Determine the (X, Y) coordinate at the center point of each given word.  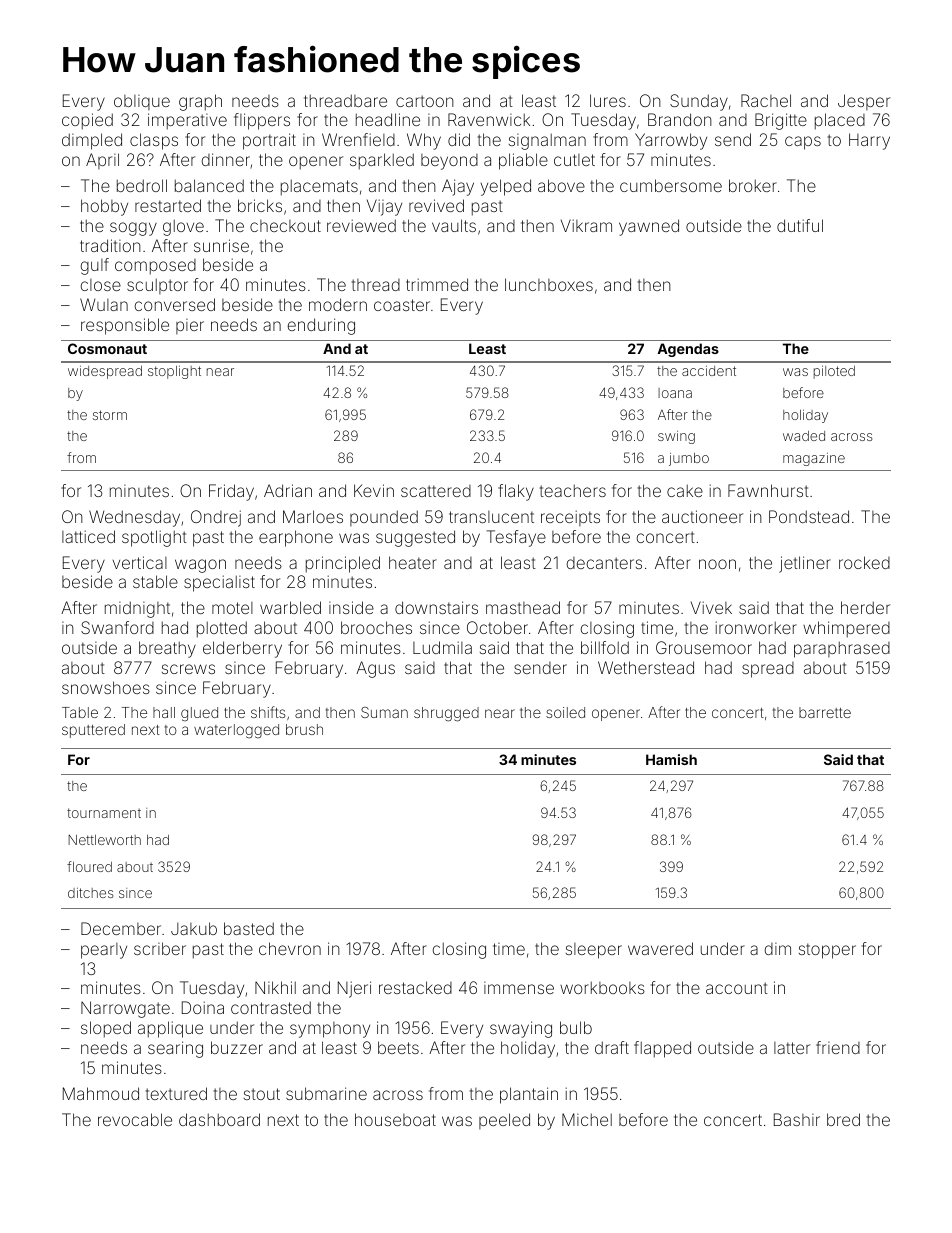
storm (110, 415)
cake (685, 490)
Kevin (374, 490)
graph (200, 102)
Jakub (194, 928)
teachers (573, 490)
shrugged (446, 714)
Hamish (671, 759)
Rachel (766, 100)
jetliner (805, 564)
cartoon (425, 101)
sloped (106, 1029)
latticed (88, 536)
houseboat (395, 1119)
